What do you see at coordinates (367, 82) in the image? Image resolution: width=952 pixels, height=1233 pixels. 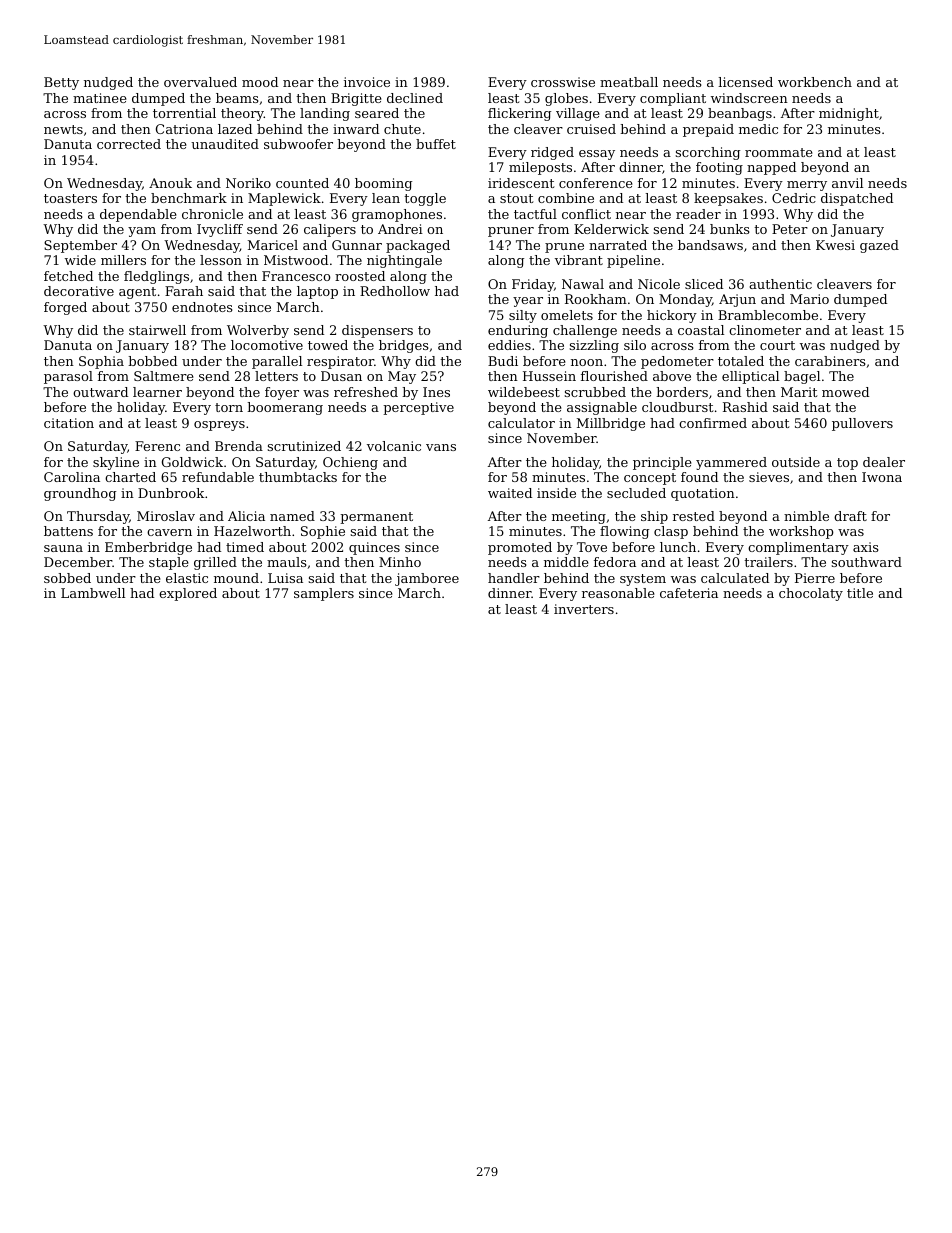 I see `invoice` at bounding box center [367, 82].
